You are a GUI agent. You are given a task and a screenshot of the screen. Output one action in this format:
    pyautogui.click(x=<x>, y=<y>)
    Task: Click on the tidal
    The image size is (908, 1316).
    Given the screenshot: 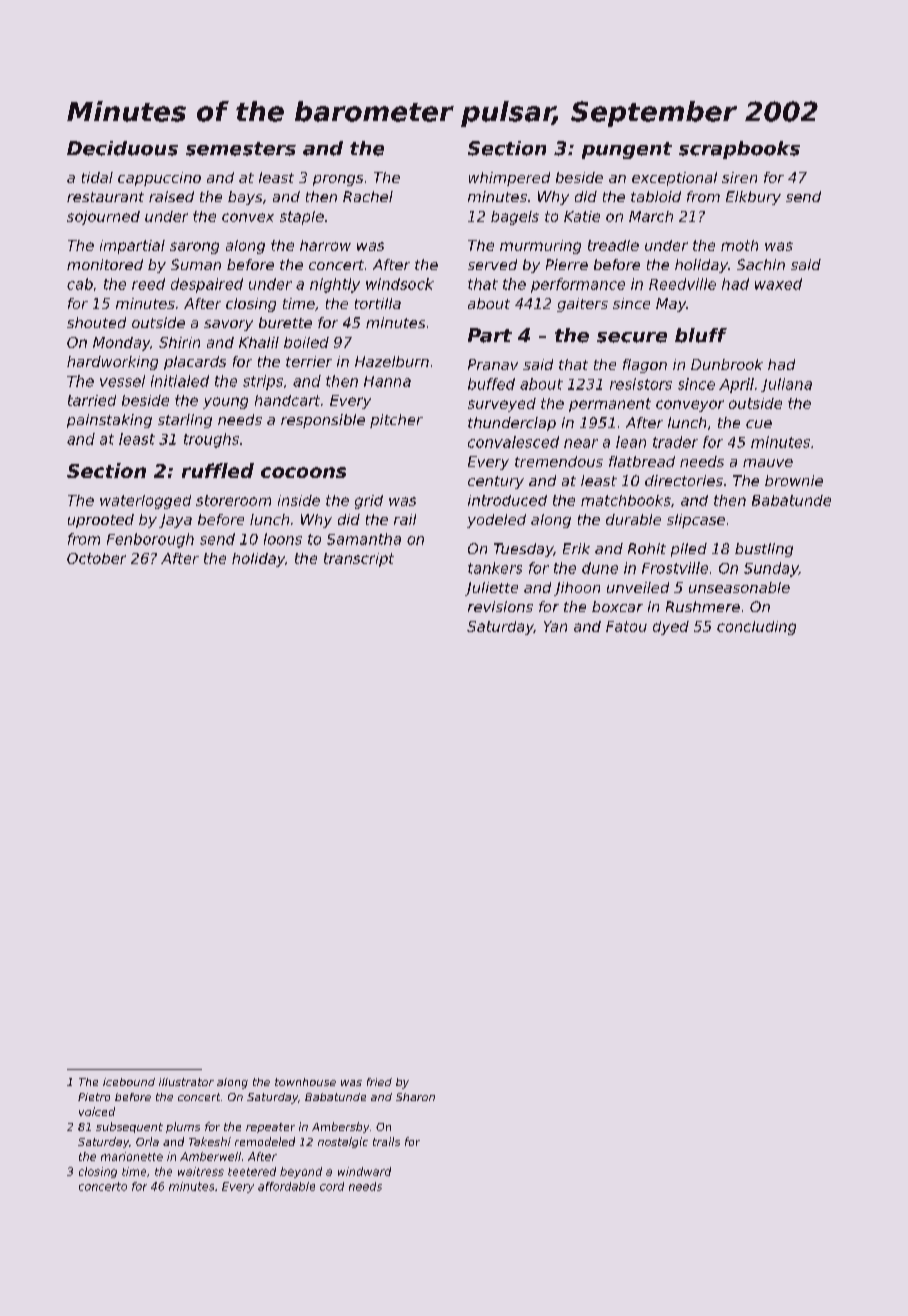 What is the action you would take?
    pyautogui.click(x=97, y=177)
